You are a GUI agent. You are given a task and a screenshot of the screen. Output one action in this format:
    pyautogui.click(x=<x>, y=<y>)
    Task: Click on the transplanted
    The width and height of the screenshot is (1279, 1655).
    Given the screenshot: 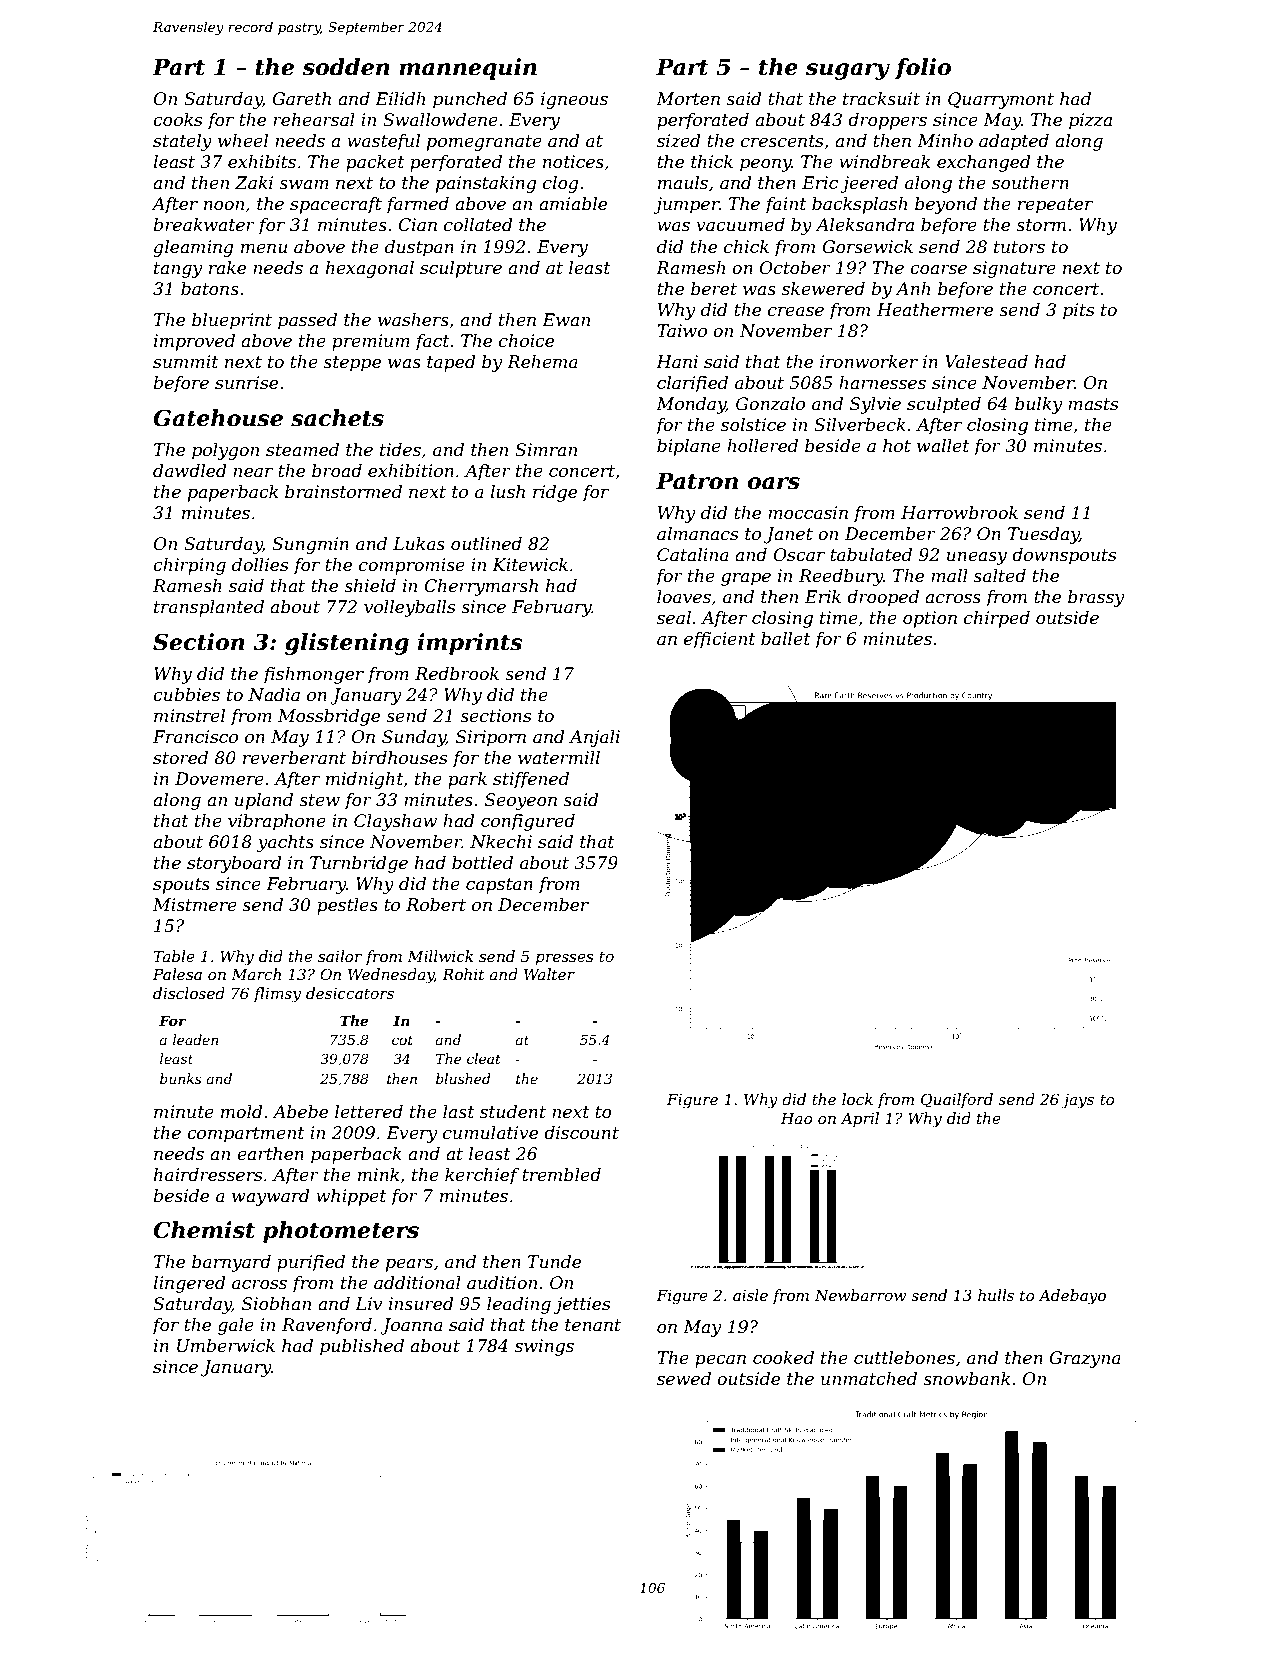 What is the action you would take?
    pyautogui.click(x=209, y=608)
